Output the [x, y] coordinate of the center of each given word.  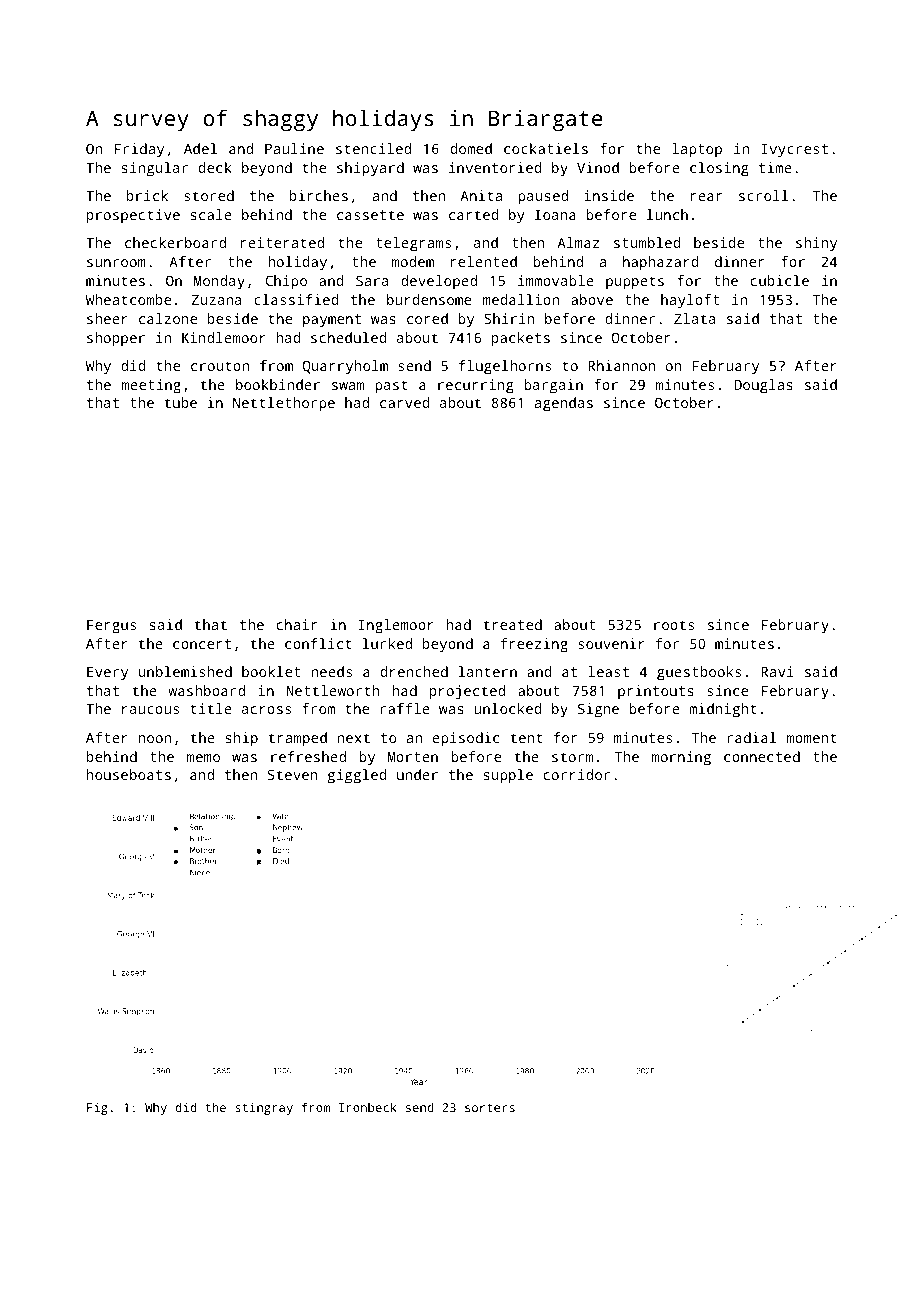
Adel [200, 148]
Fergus [111, 626]
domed [471, 148]
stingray [264, 1109]
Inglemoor [396, 626]
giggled [357, 776]
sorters [490, 1107]
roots [674, 625]
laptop [697, 150]
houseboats [129, 774]
